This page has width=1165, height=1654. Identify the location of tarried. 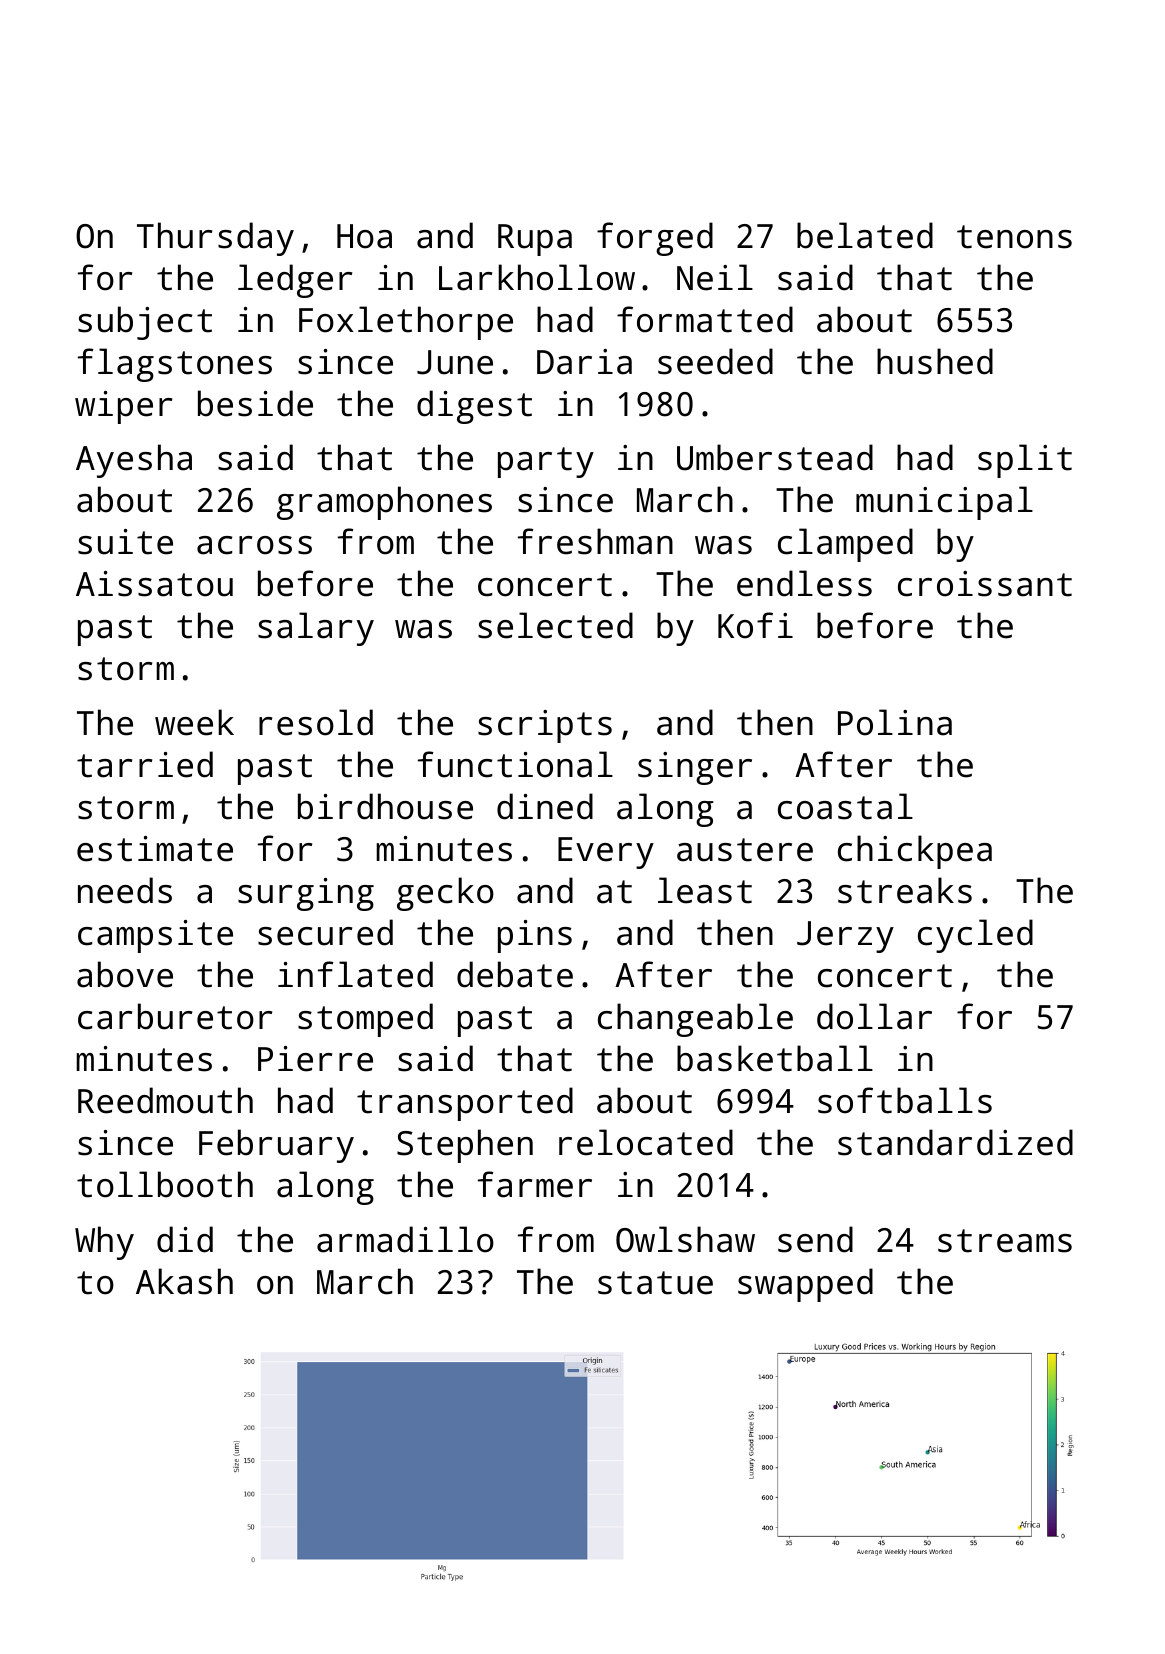
(145, 764).
